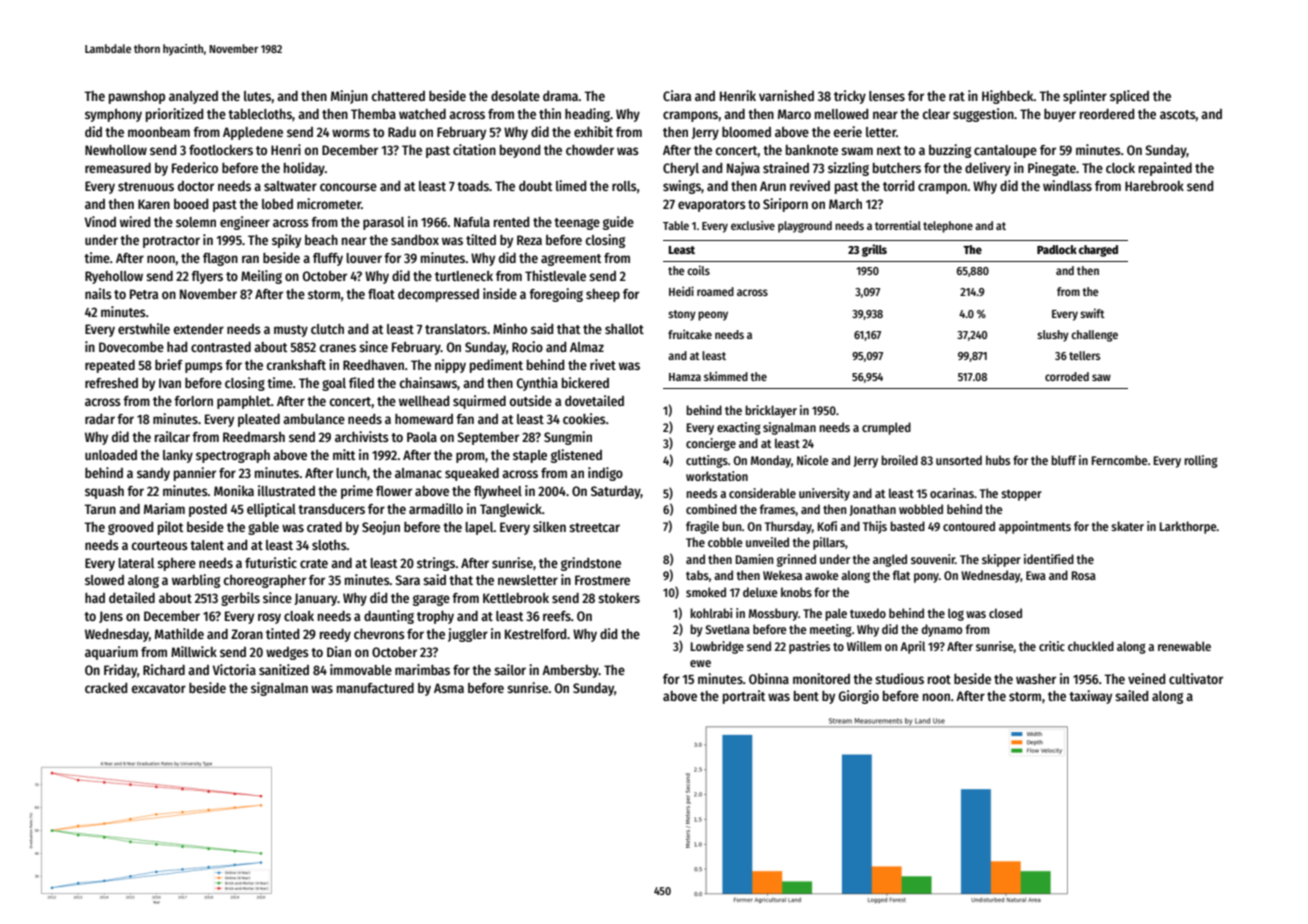 The width and height of the image is (1308, 924). What do you see at coordinates (605, 474) in the image?
I see `indigo` at bounding box center [605, 474].
